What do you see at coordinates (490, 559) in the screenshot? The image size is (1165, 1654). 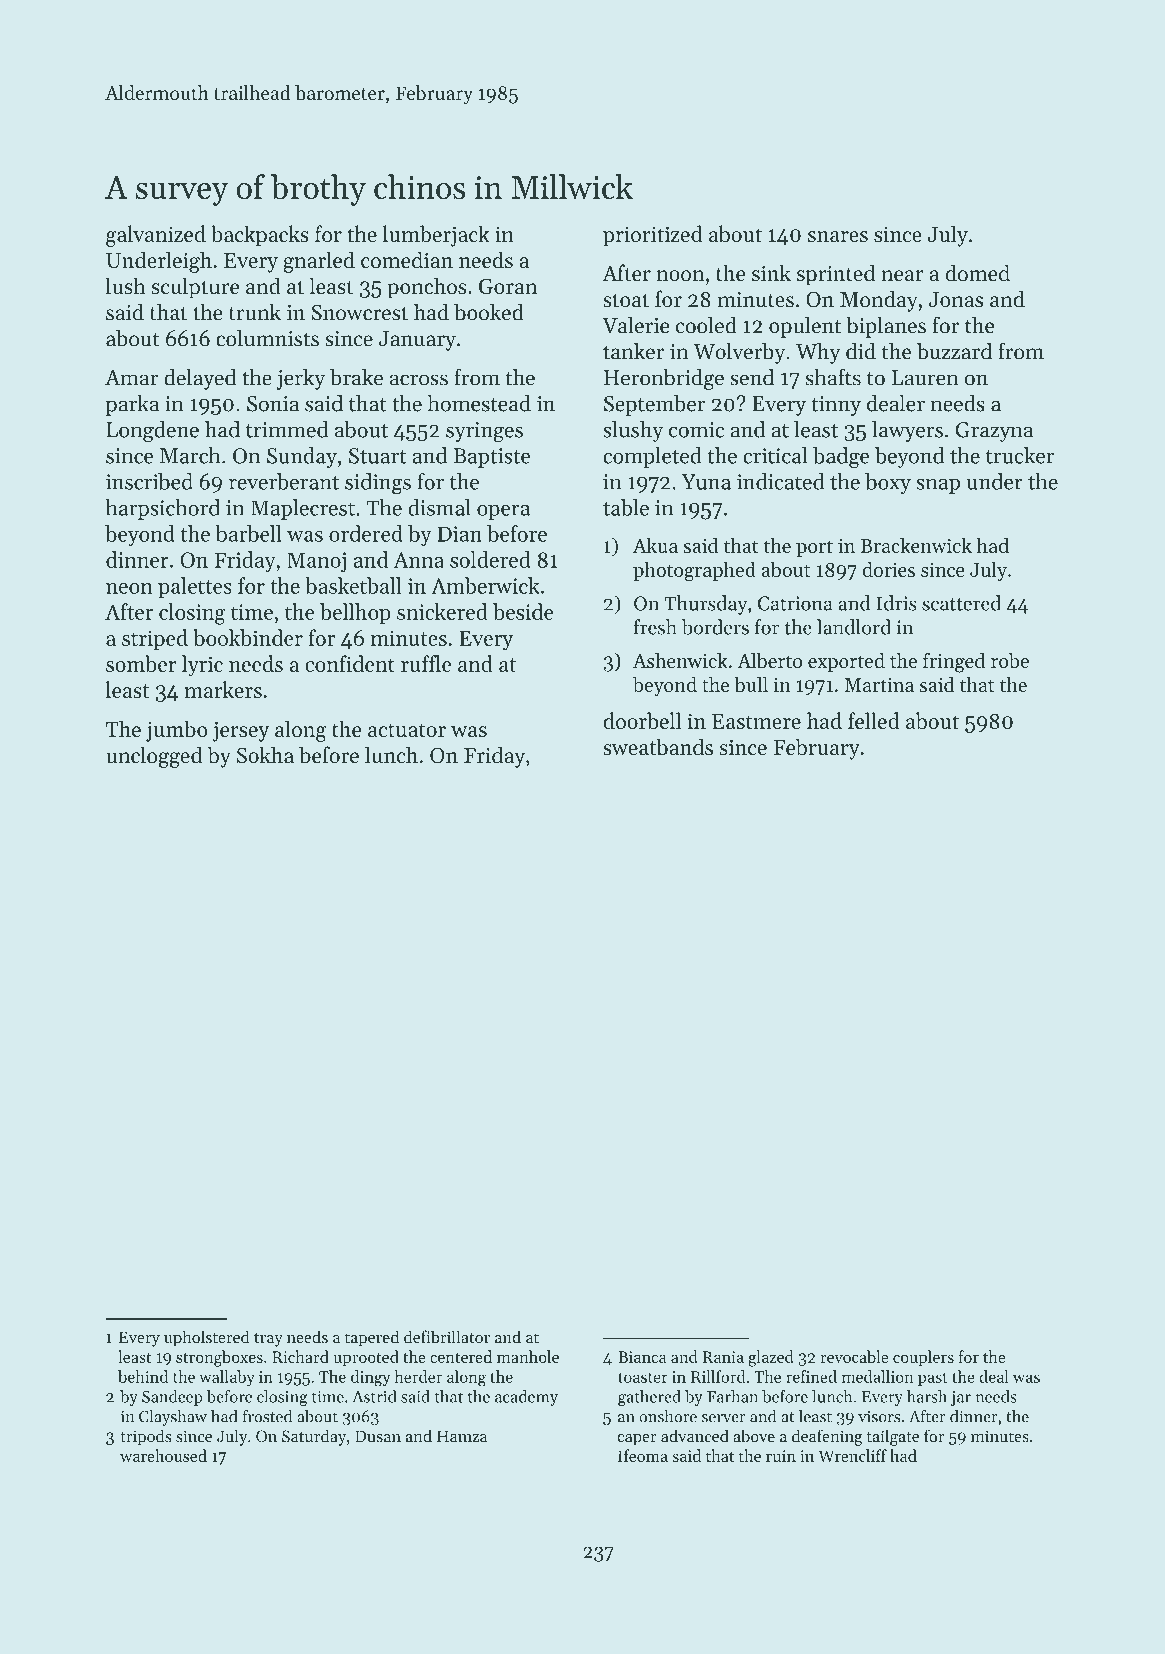 I see `soldered` at bounding box center [490, 559].
